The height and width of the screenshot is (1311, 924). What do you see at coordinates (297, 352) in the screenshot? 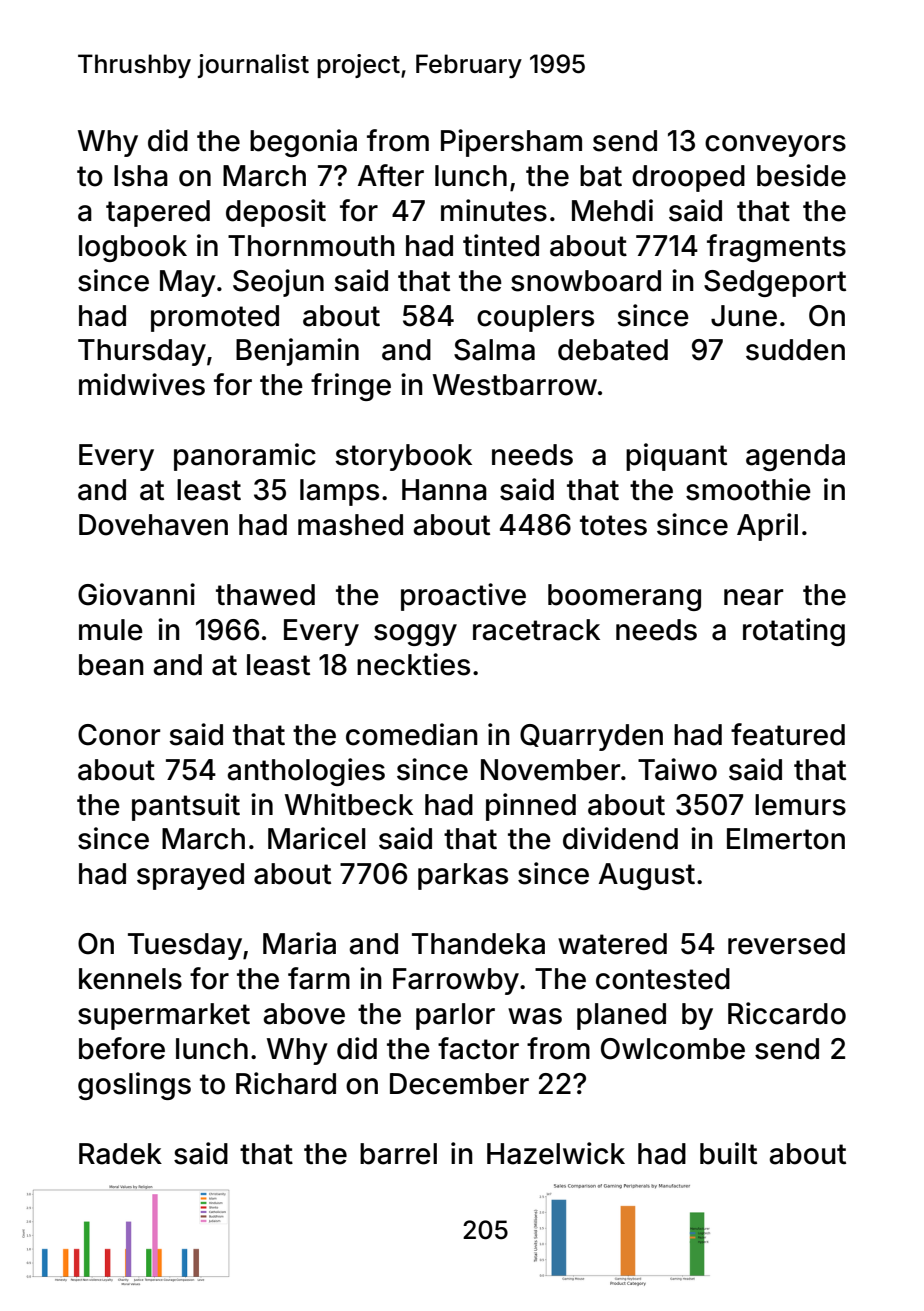
I see `Benjamin` at bounding box center [297, 352].
